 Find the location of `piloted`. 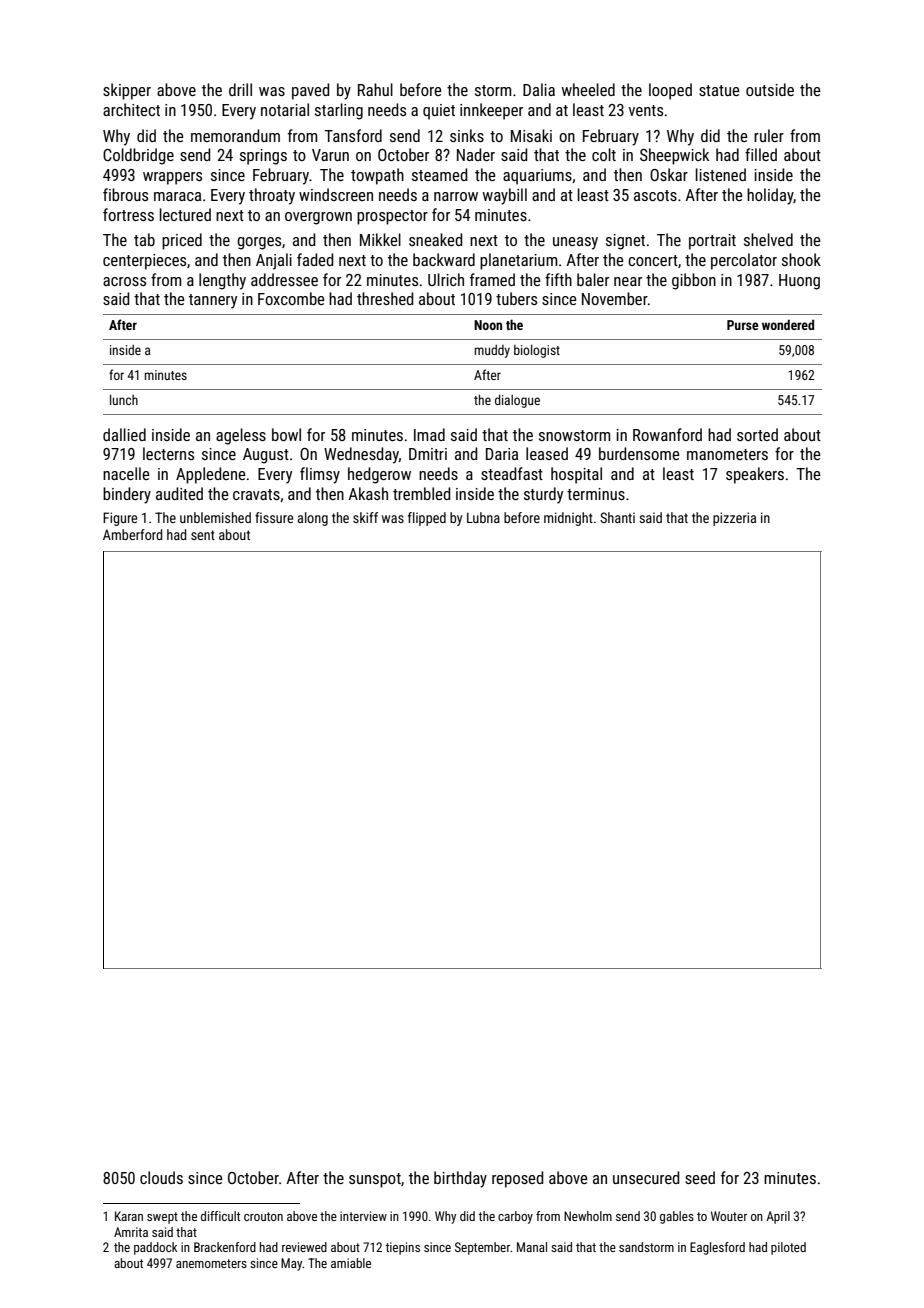

piloted is located at coordinates (788, 1248).
